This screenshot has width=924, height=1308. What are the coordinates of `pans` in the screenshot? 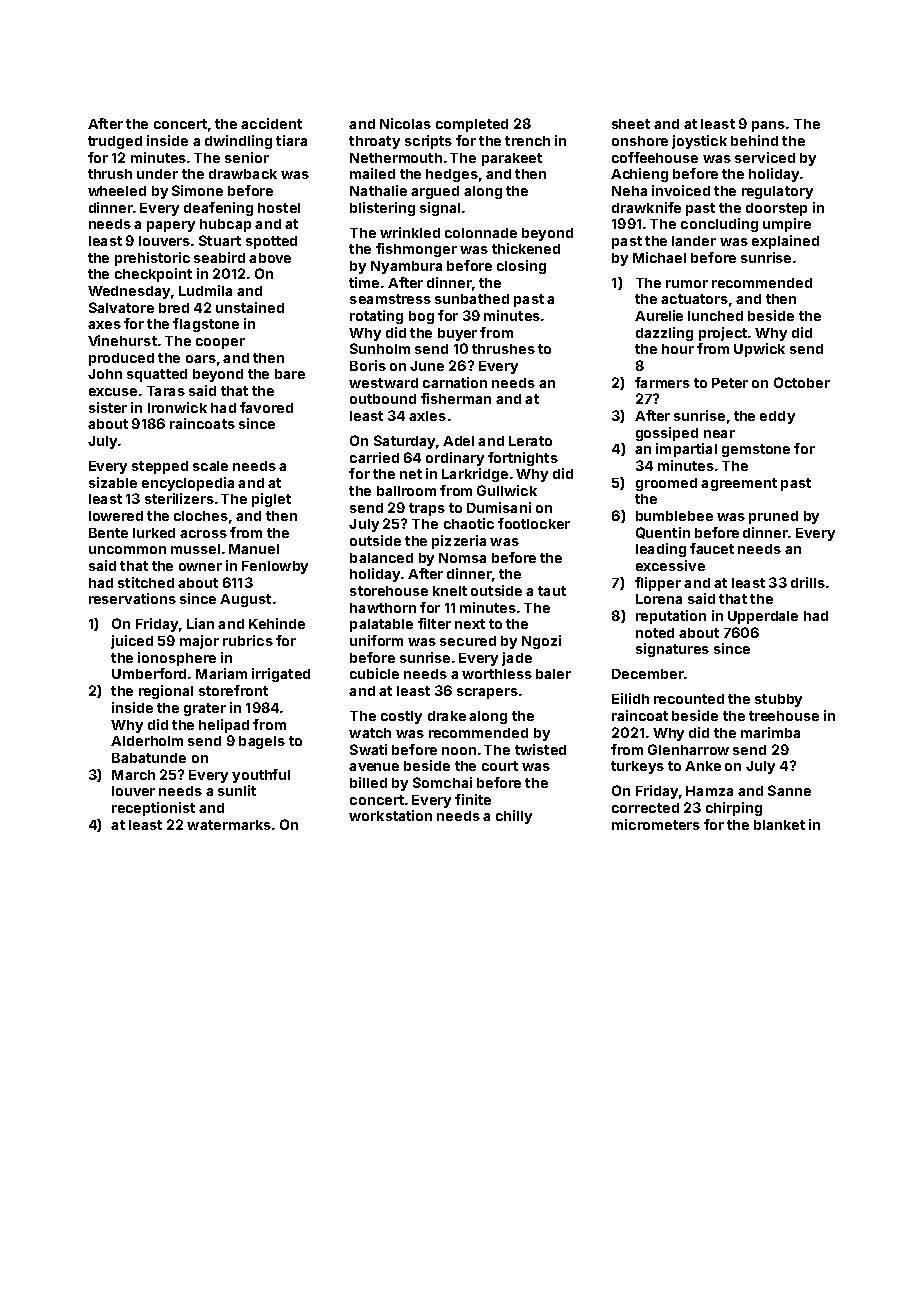 It's located at (768, 126).
